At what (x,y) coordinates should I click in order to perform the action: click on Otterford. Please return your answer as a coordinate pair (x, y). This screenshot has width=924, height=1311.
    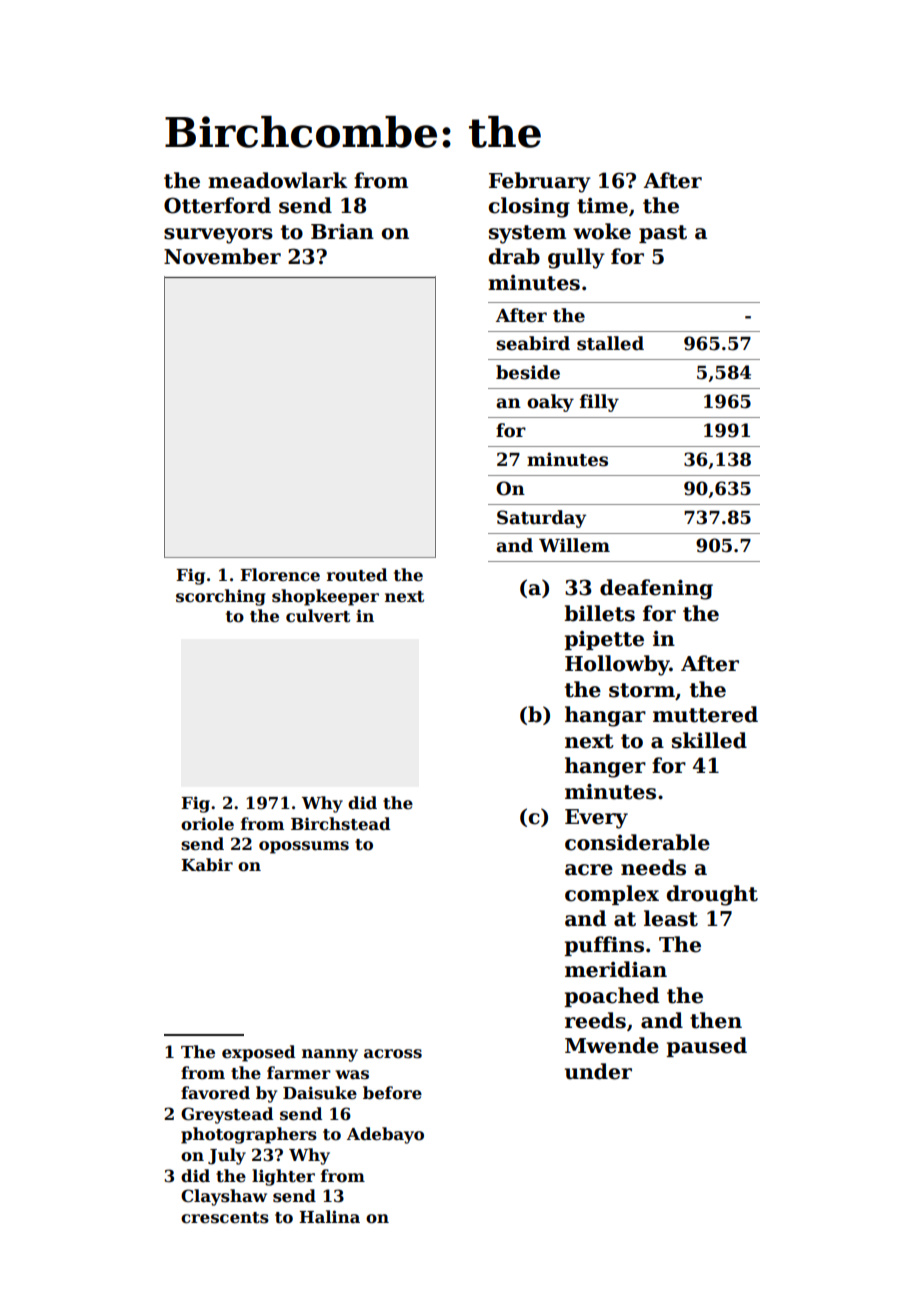
    Looking at the image, I should click on (217, 205).
